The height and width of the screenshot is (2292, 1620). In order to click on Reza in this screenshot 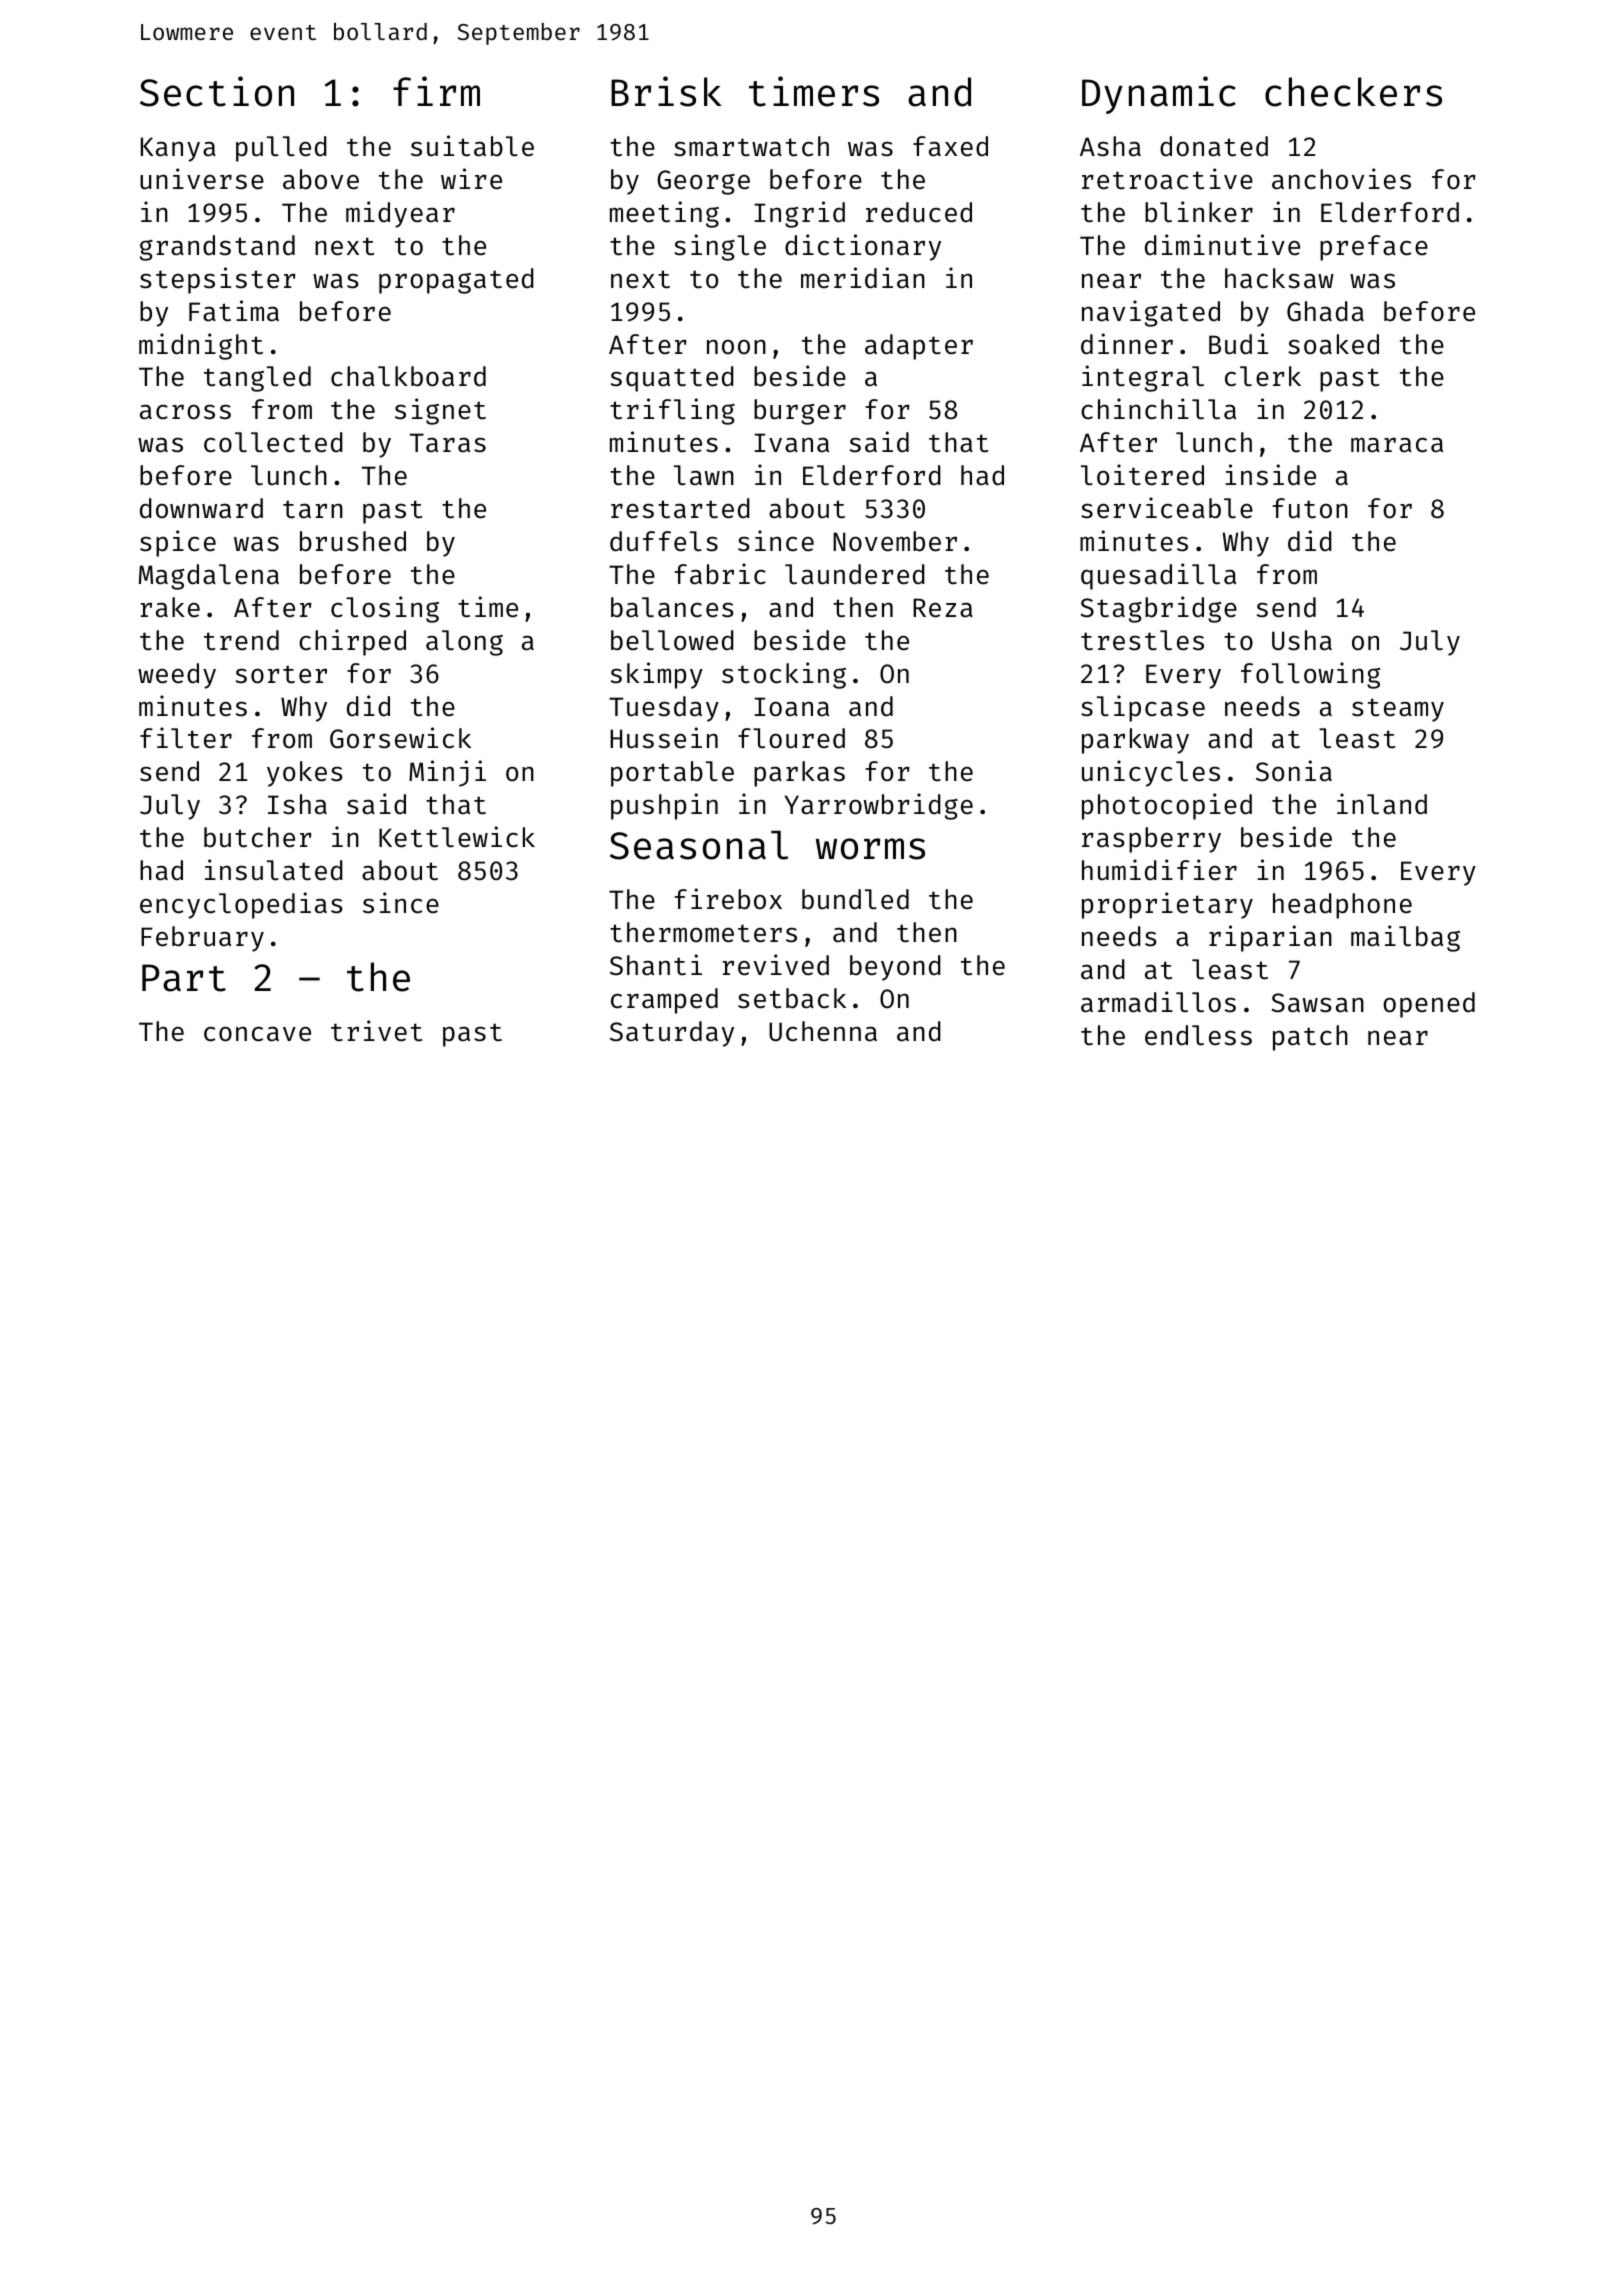, I will do `click(943, 608)`.
